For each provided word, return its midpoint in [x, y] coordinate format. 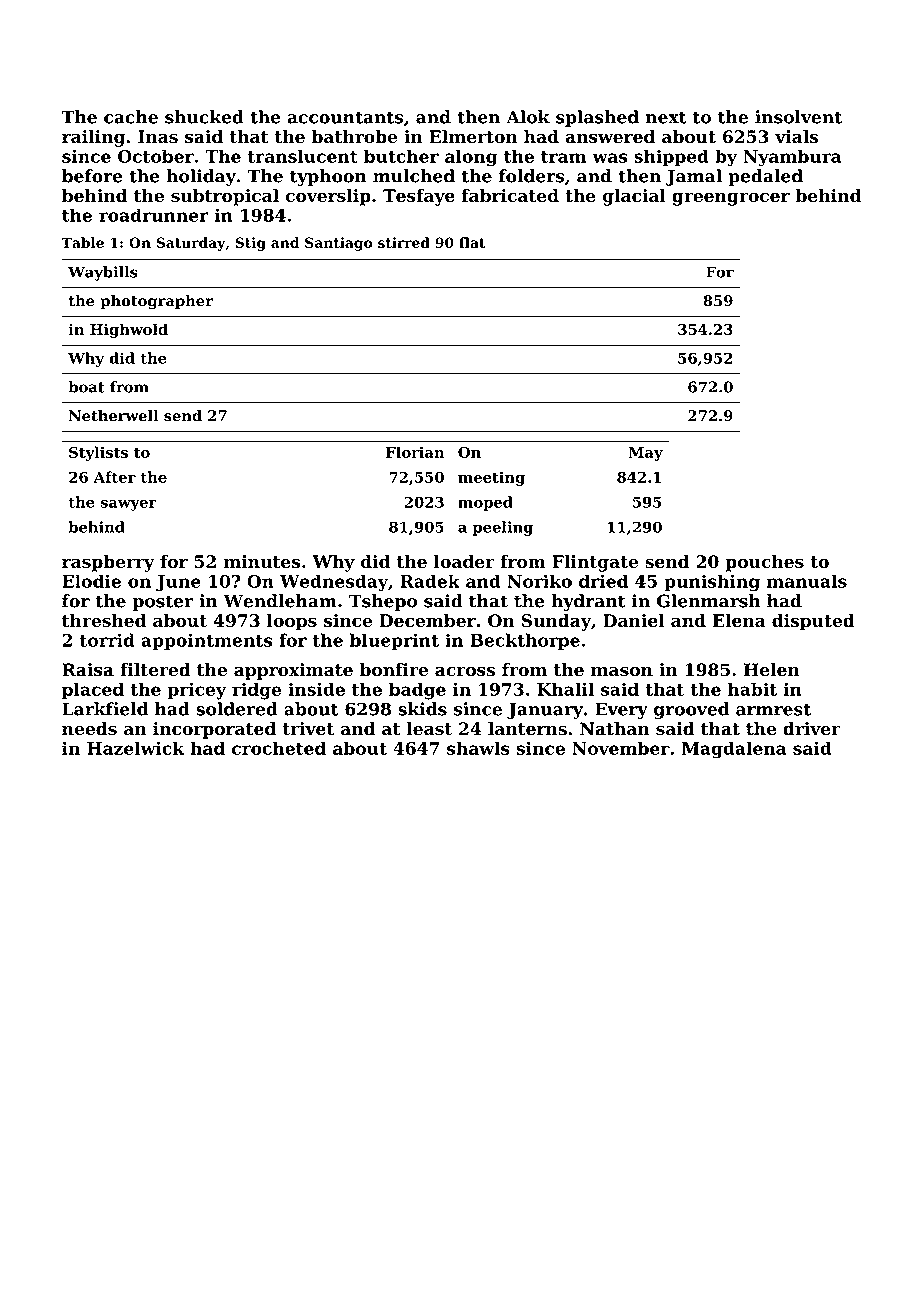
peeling [503, 528]
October [156, 156]
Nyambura [792, 158]
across [465, 672]
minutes [262, 561]
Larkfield [105, 709]
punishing [712, 583]
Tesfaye [419, 197]
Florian [415, 452]
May [646, 454]
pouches [764, 563]
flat [472, 242]
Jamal [694, 177]
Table [82, 242]
